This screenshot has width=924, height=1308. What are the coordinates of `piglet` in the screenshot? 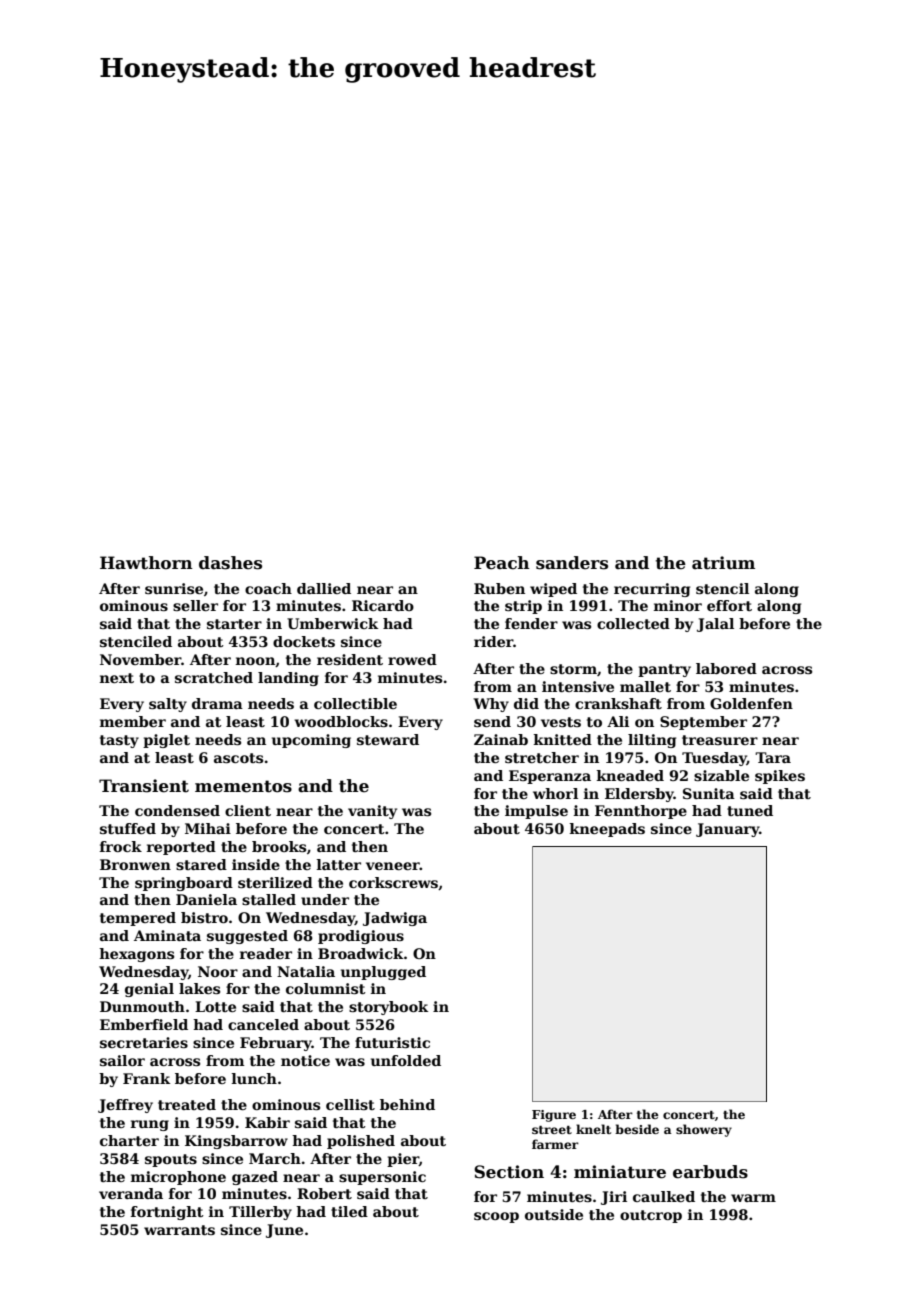 It's located at (166, 741).
